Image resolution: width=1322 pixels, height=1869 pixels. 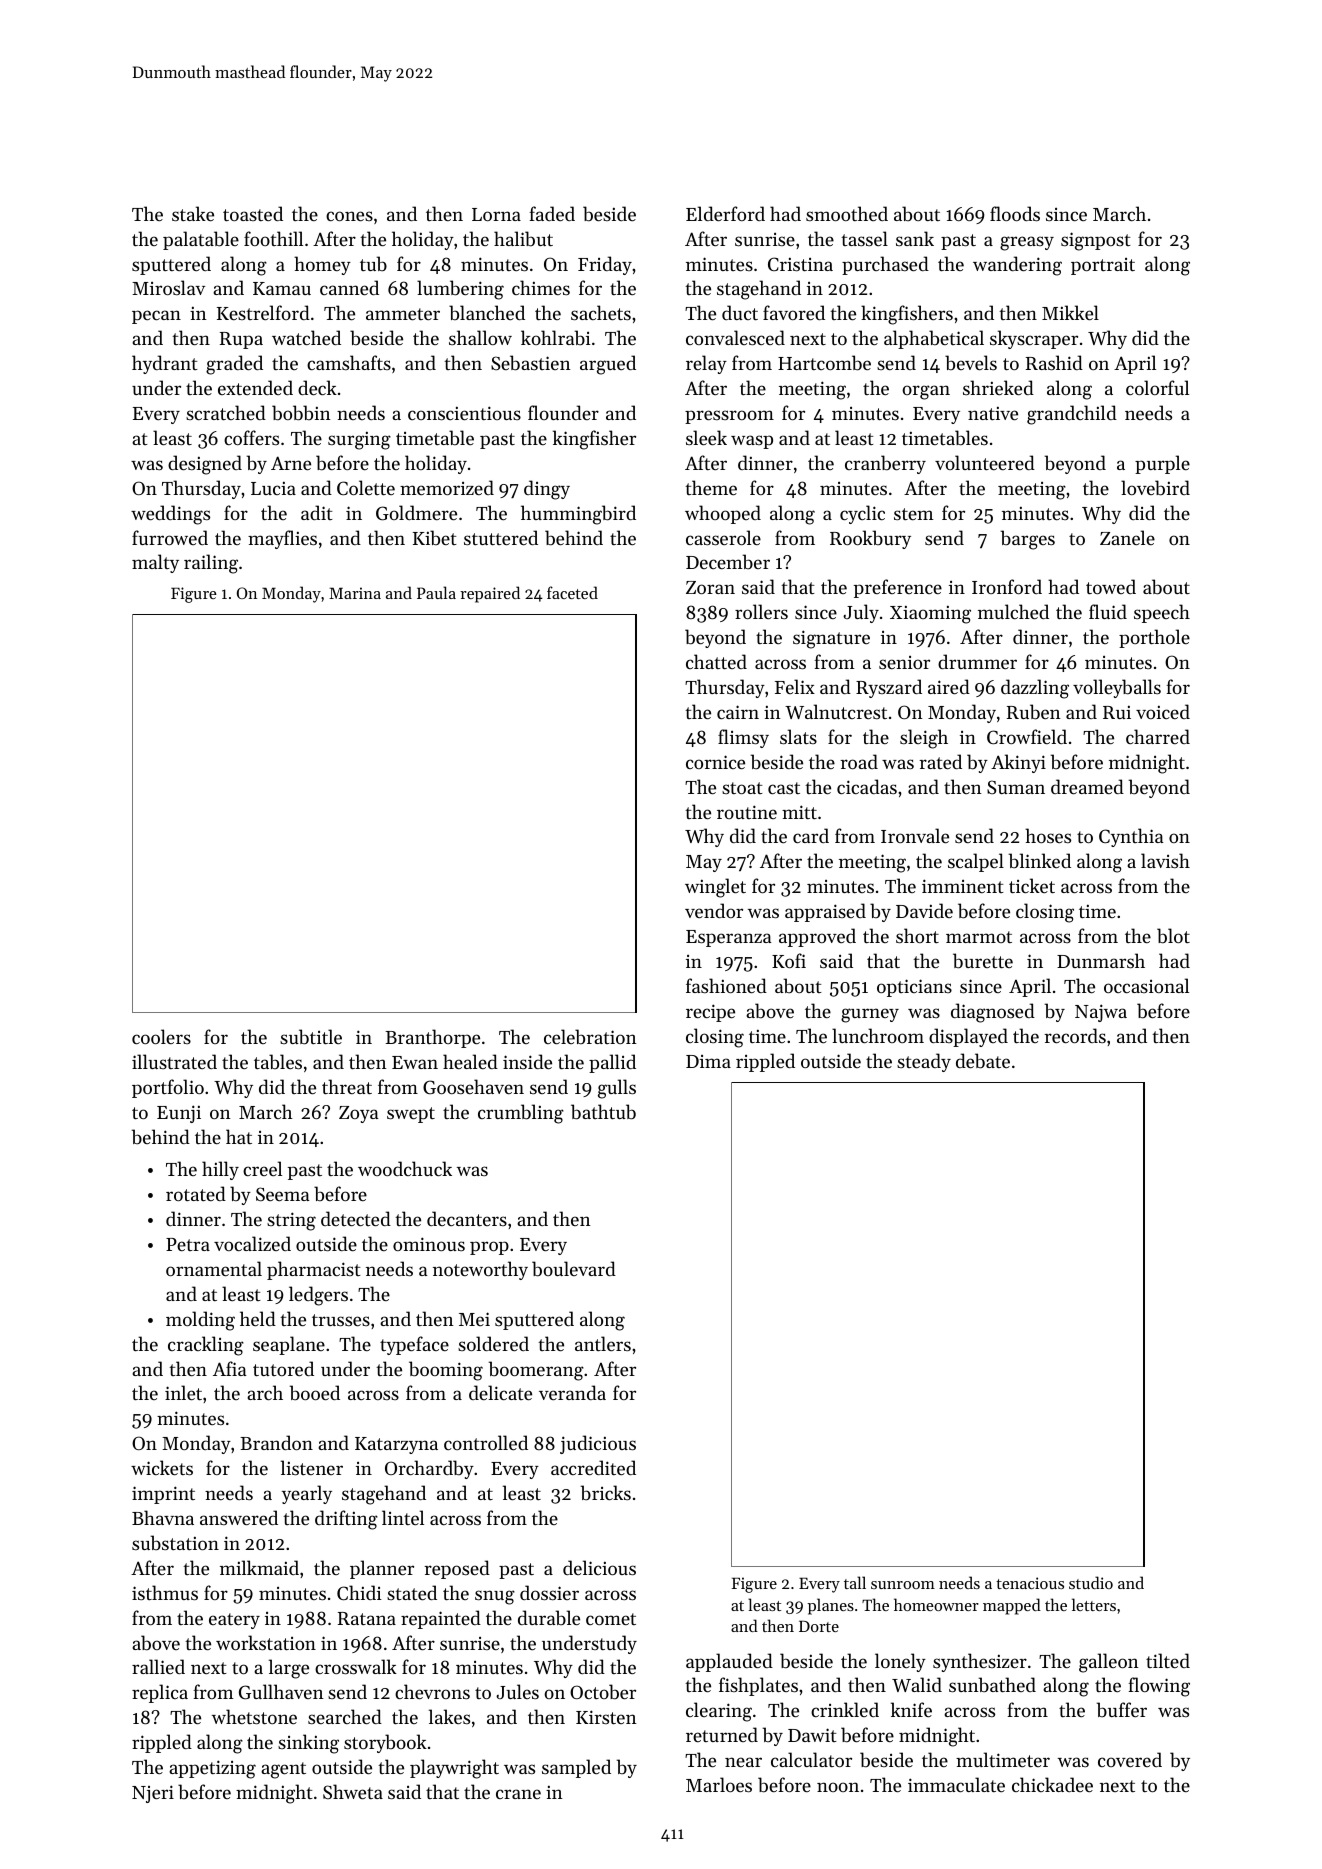 I want to click on cones, so click(x=349, y=216).
